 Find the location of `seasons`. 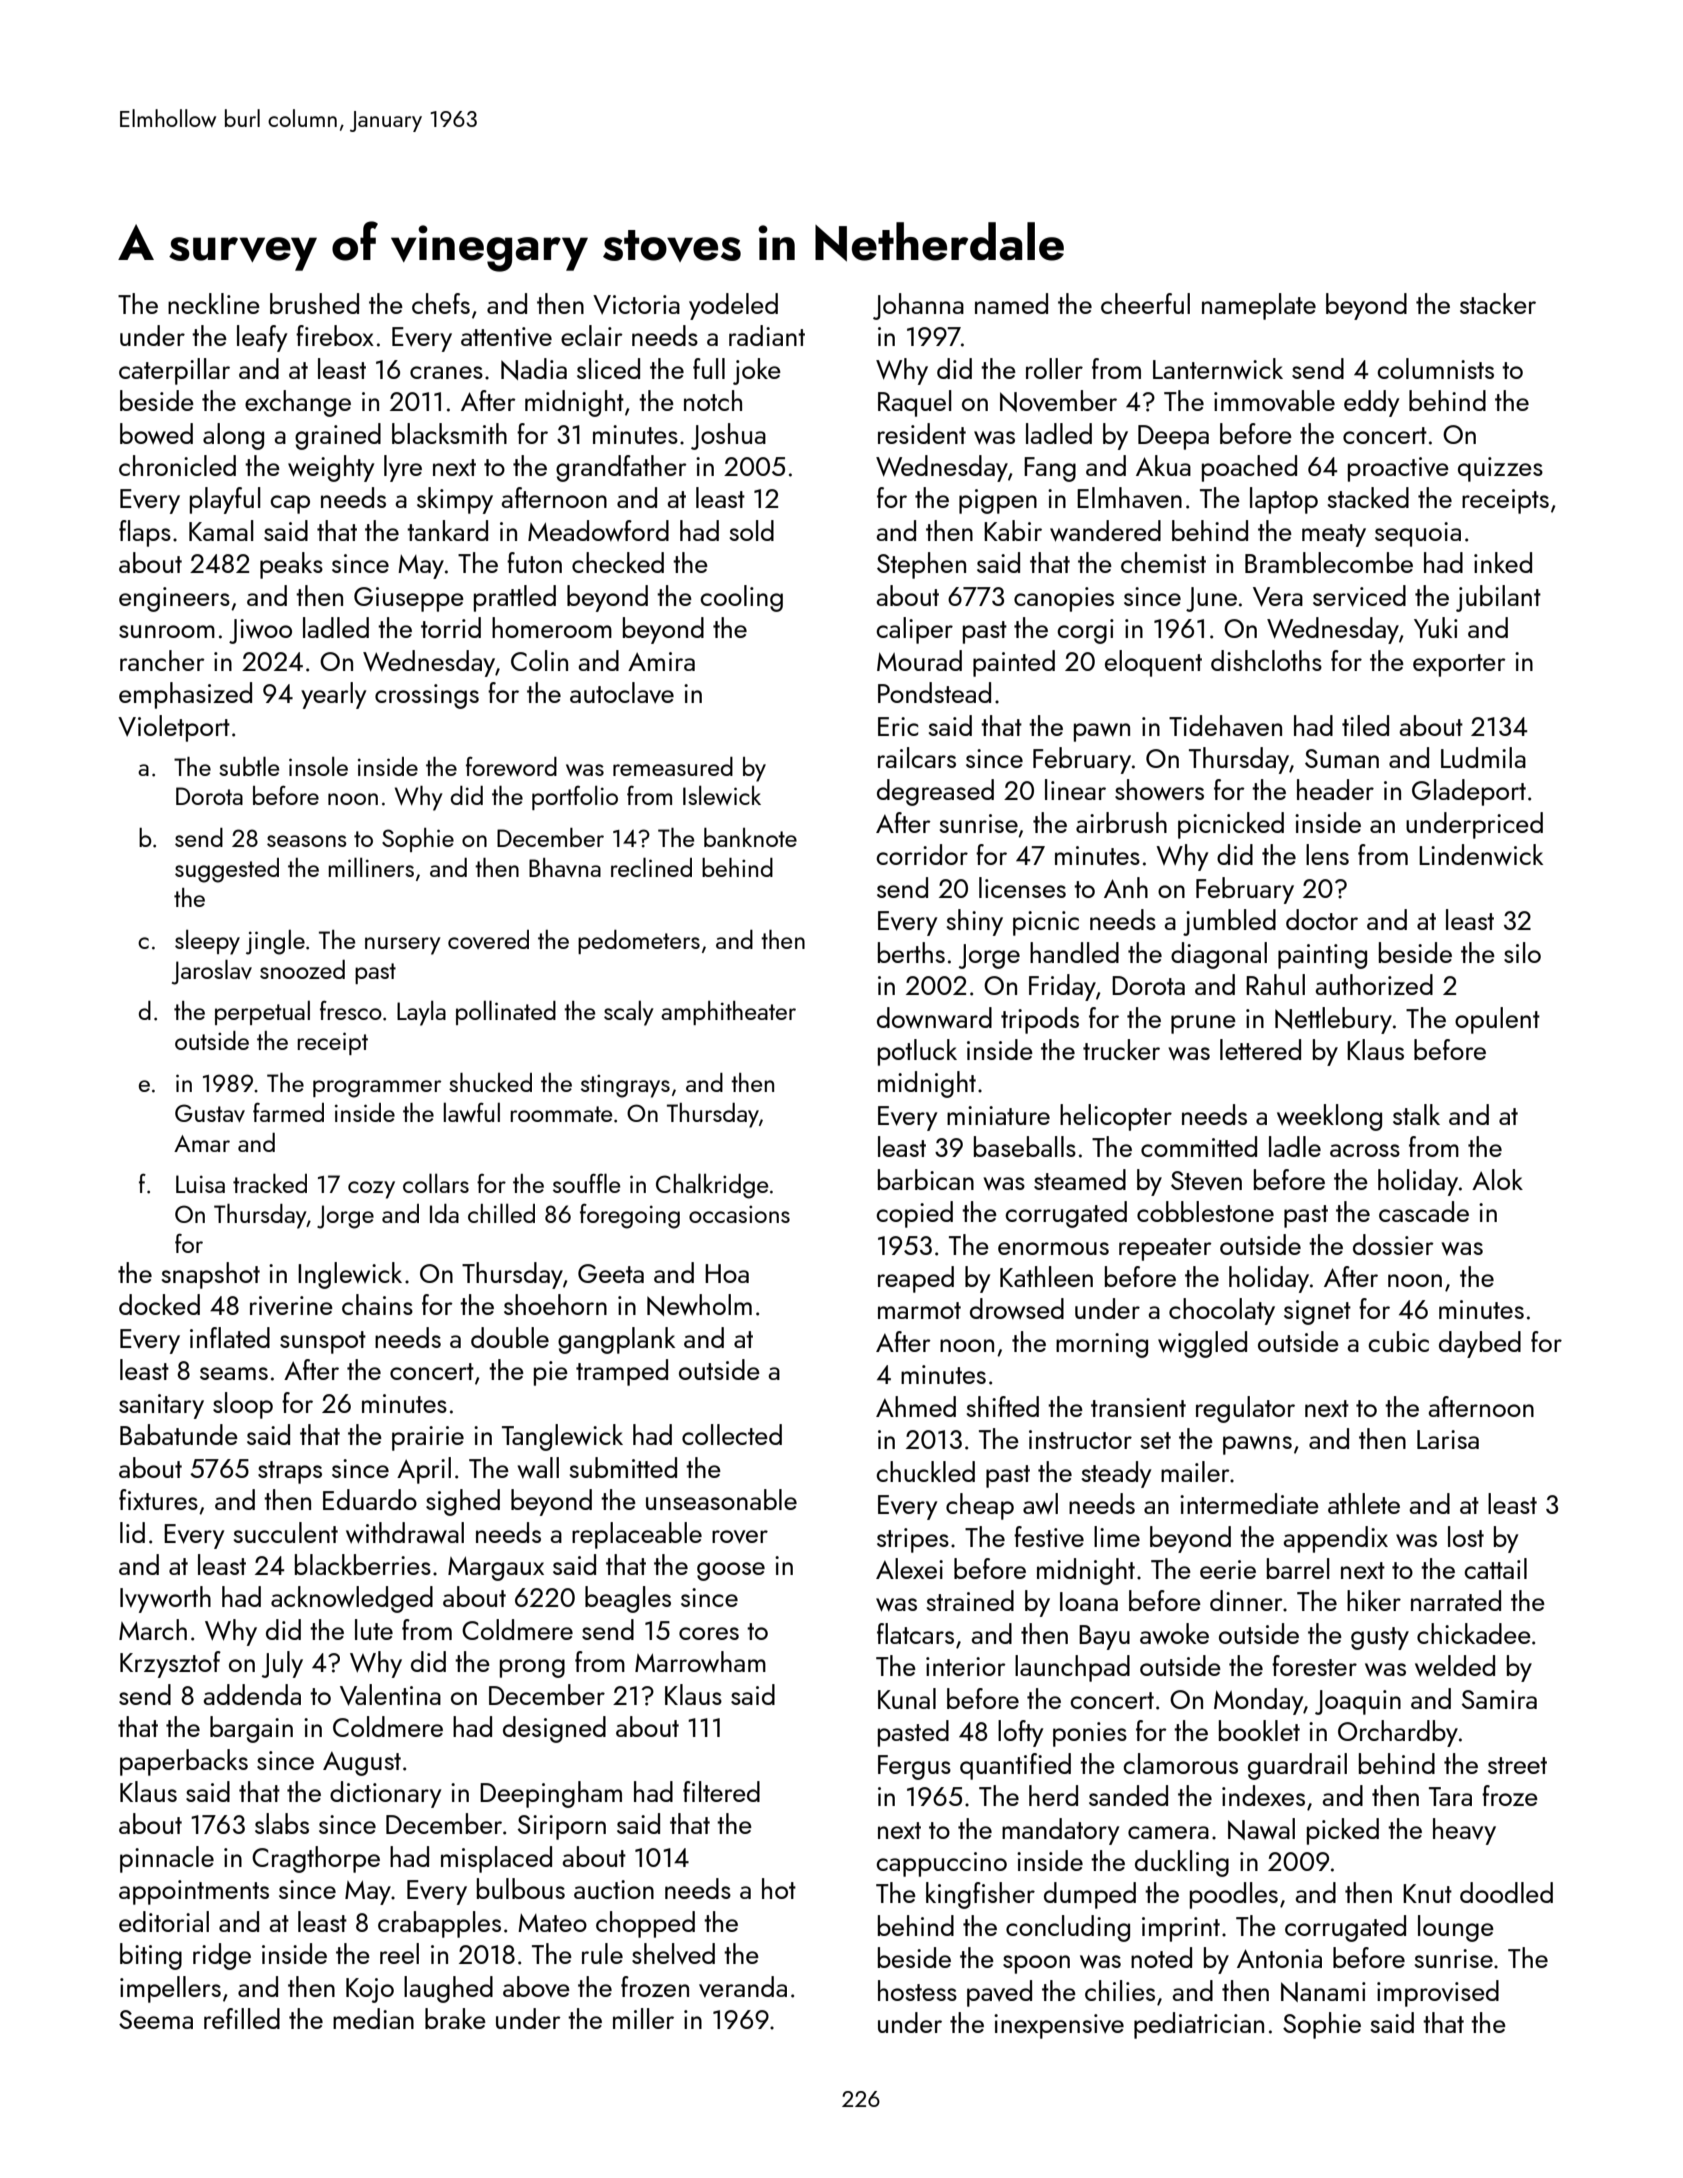

seasons is located at coordinates (307, 841).
